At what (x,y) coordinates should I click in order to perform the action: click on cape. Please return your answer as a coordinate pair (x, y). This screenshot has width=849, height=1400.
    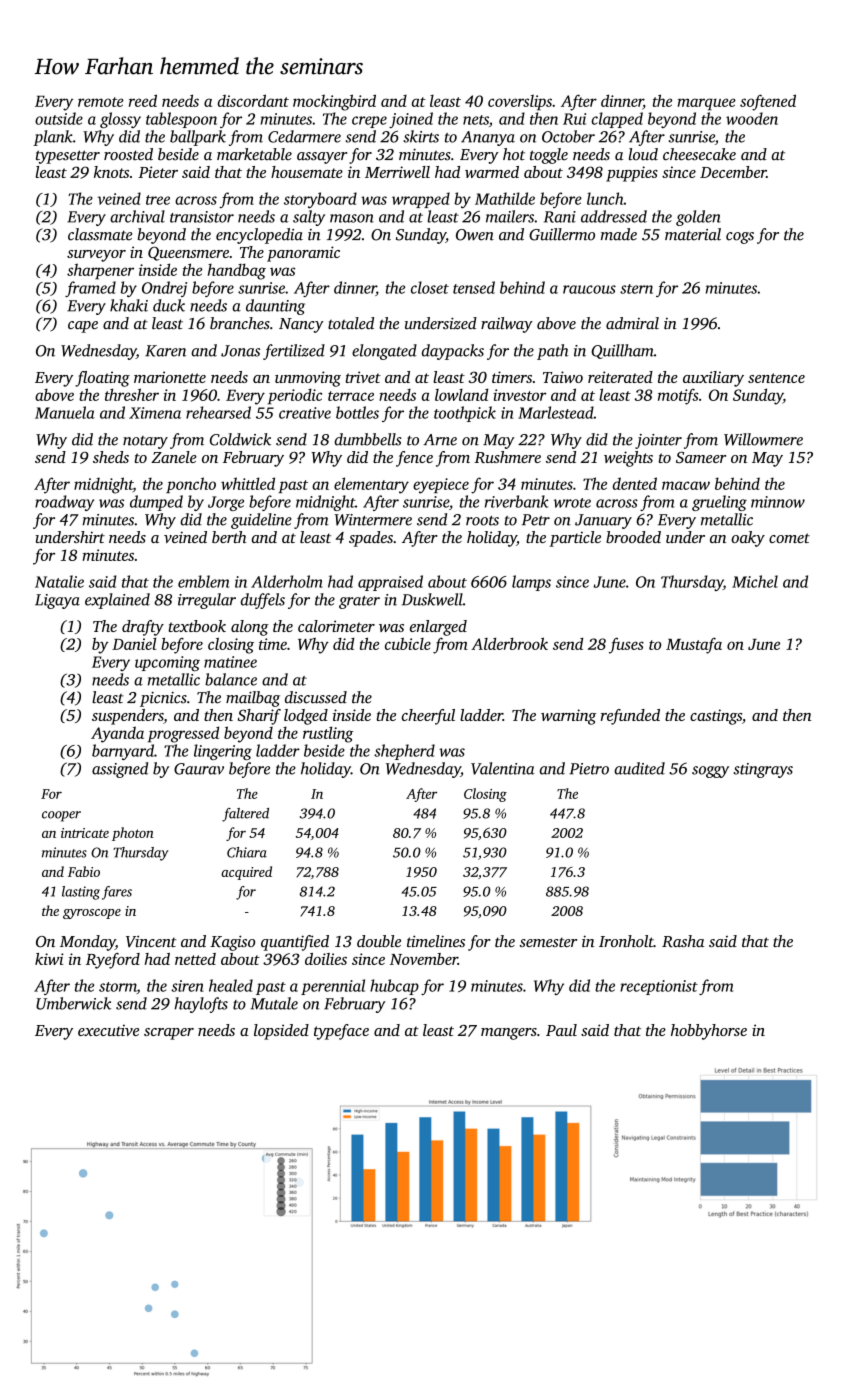
    Looking at the image, I should click on (83, 327).
